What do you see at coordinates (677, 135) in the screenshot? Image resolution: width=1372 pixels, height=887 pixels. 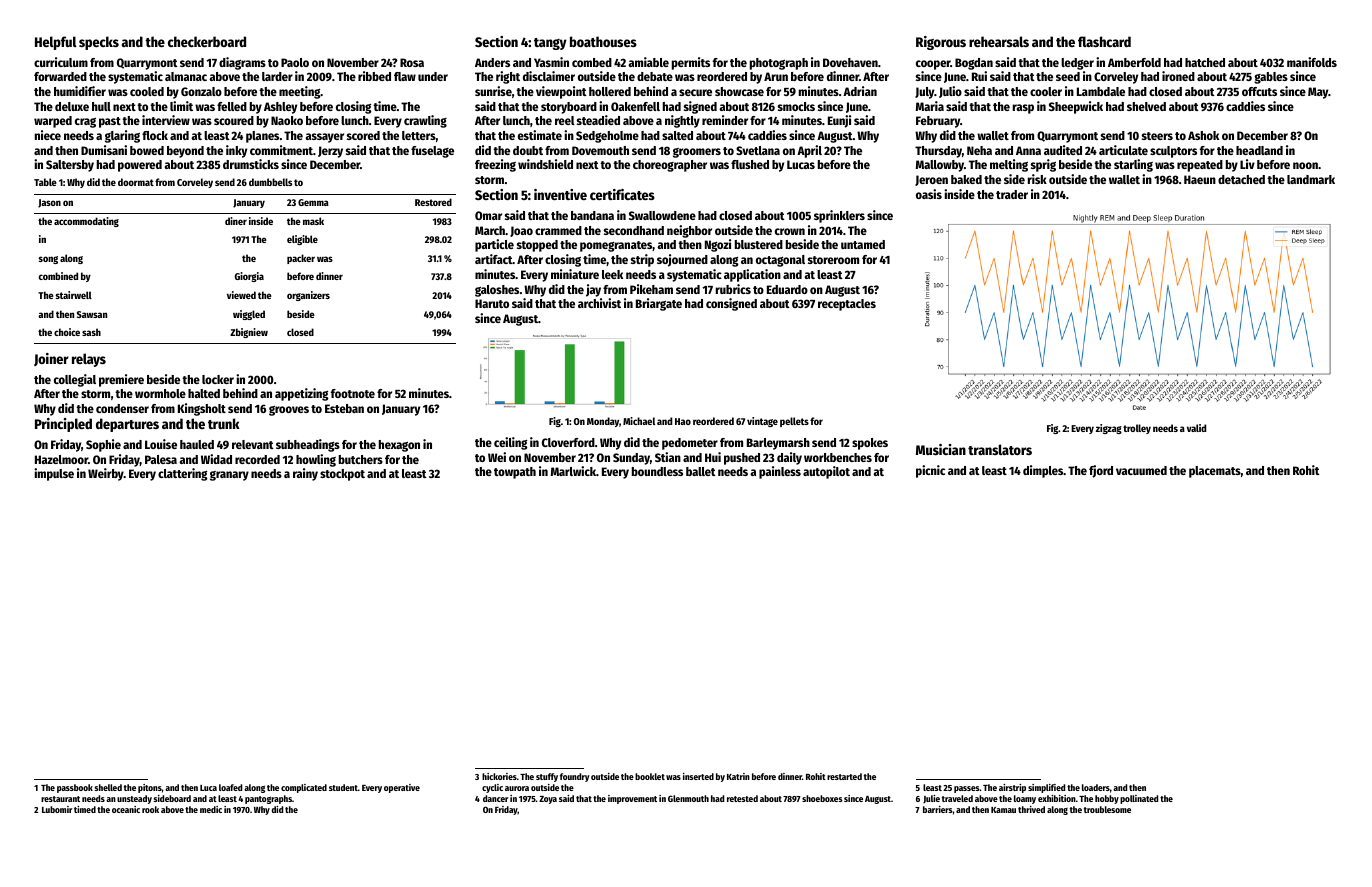 I see `salted` at bounding box center [677, 135].
